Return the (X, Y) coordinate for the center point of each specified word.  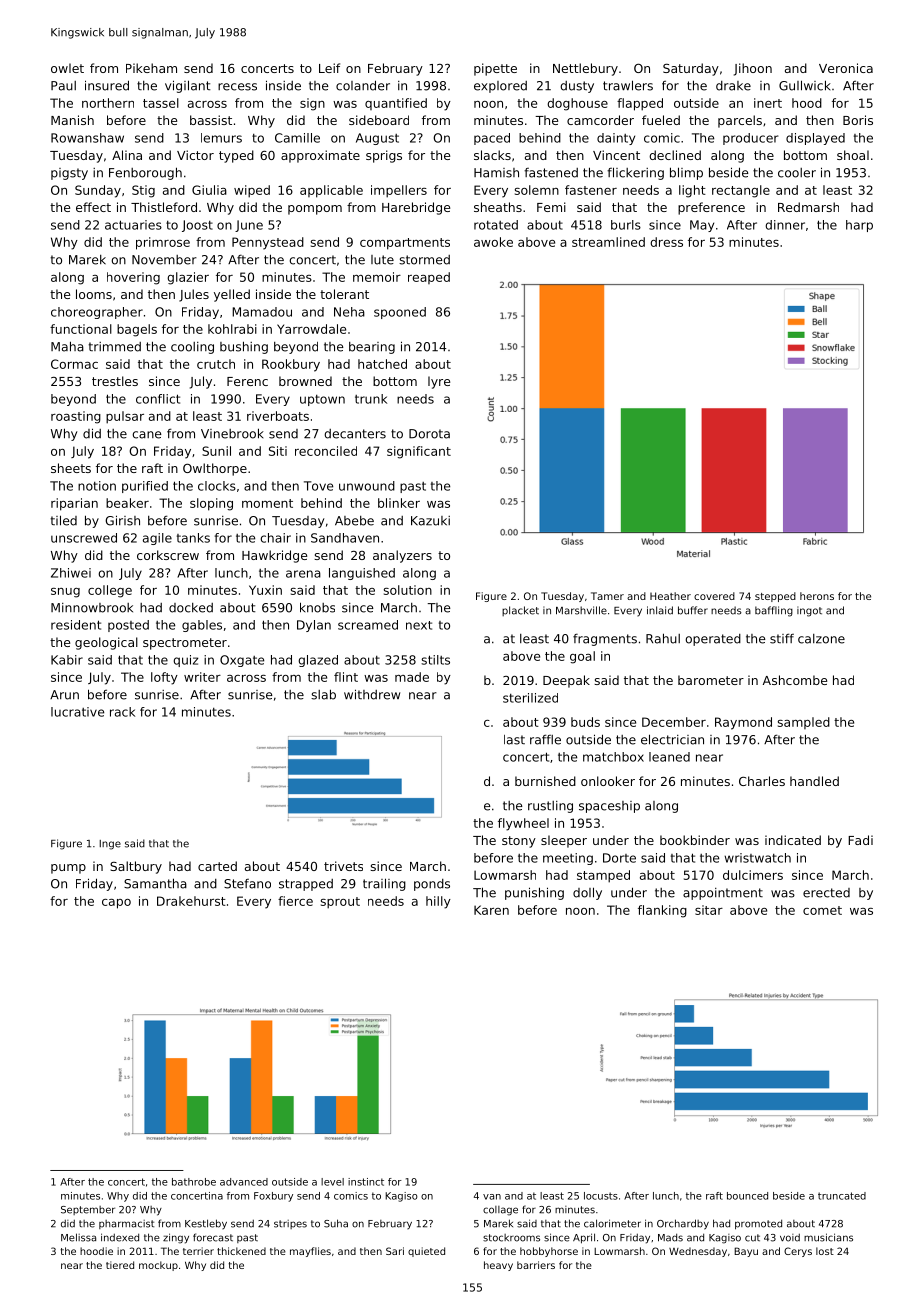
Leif (329, 68)
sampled (804, 723)
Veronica (846, 68)
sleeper (564, 841)
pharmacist (126, 1224)
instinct (366, 1182)
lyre (439, 382)
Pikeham (151, 68)
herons (817, 596)
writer (202, 677)
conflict (158, 399)
